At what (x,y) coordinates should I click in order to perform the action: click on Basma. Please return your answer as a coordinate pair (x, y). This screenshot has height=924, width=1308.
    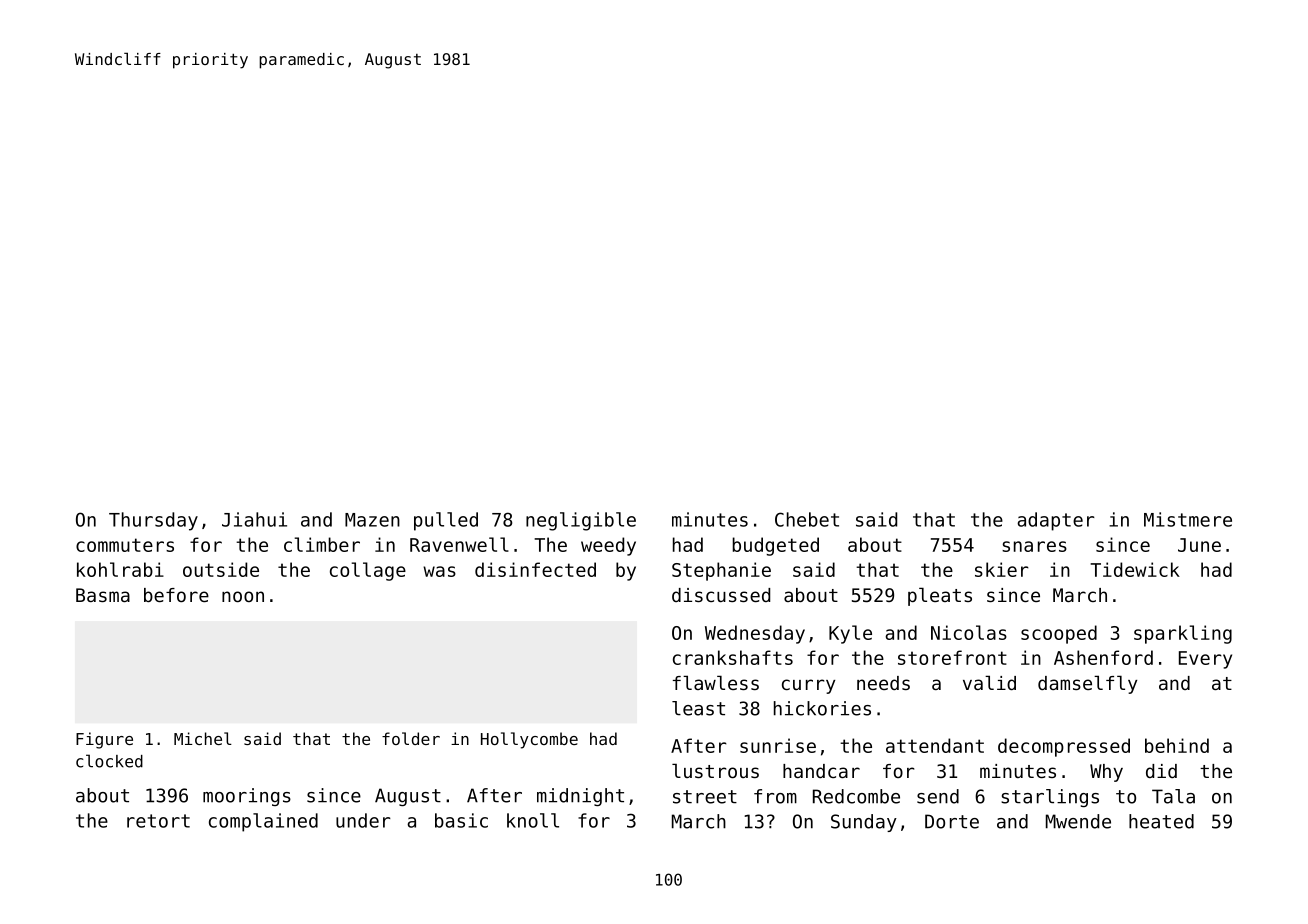
    Looking at the image, I should click on (103, 595).
